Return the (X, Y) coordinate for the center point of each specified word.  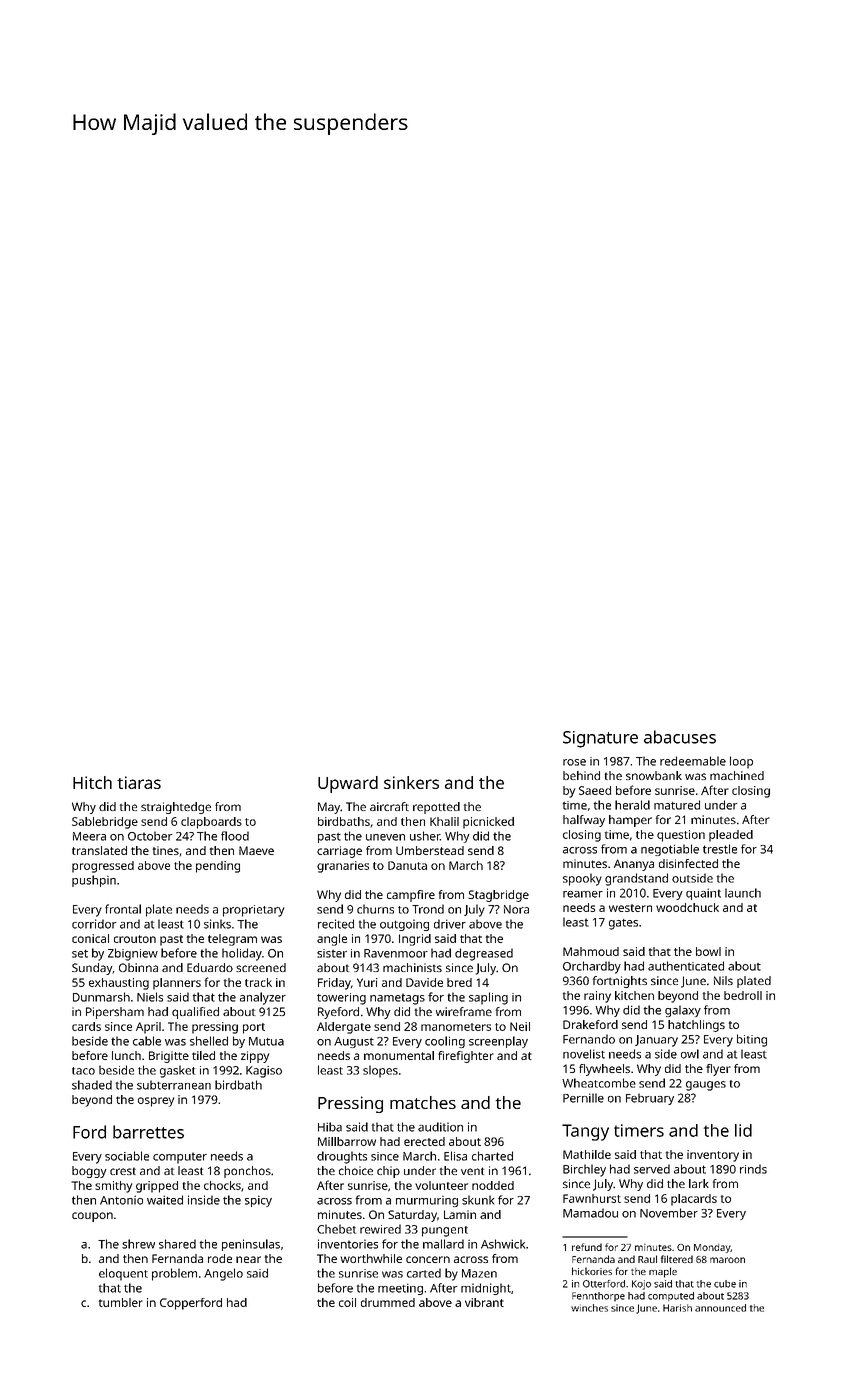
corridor (94, 924)
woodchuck (687, 907)
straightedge (176, 808)
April (148, 1028)
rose (574, 762)
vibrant (484, 1302)
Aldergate (344, 1028)
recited (336, 924)
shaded (92, 1085)
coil (347, 1302)
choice (356, 1170)
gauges (706, 1086)
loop (741, 762)
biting (752, 1040)
